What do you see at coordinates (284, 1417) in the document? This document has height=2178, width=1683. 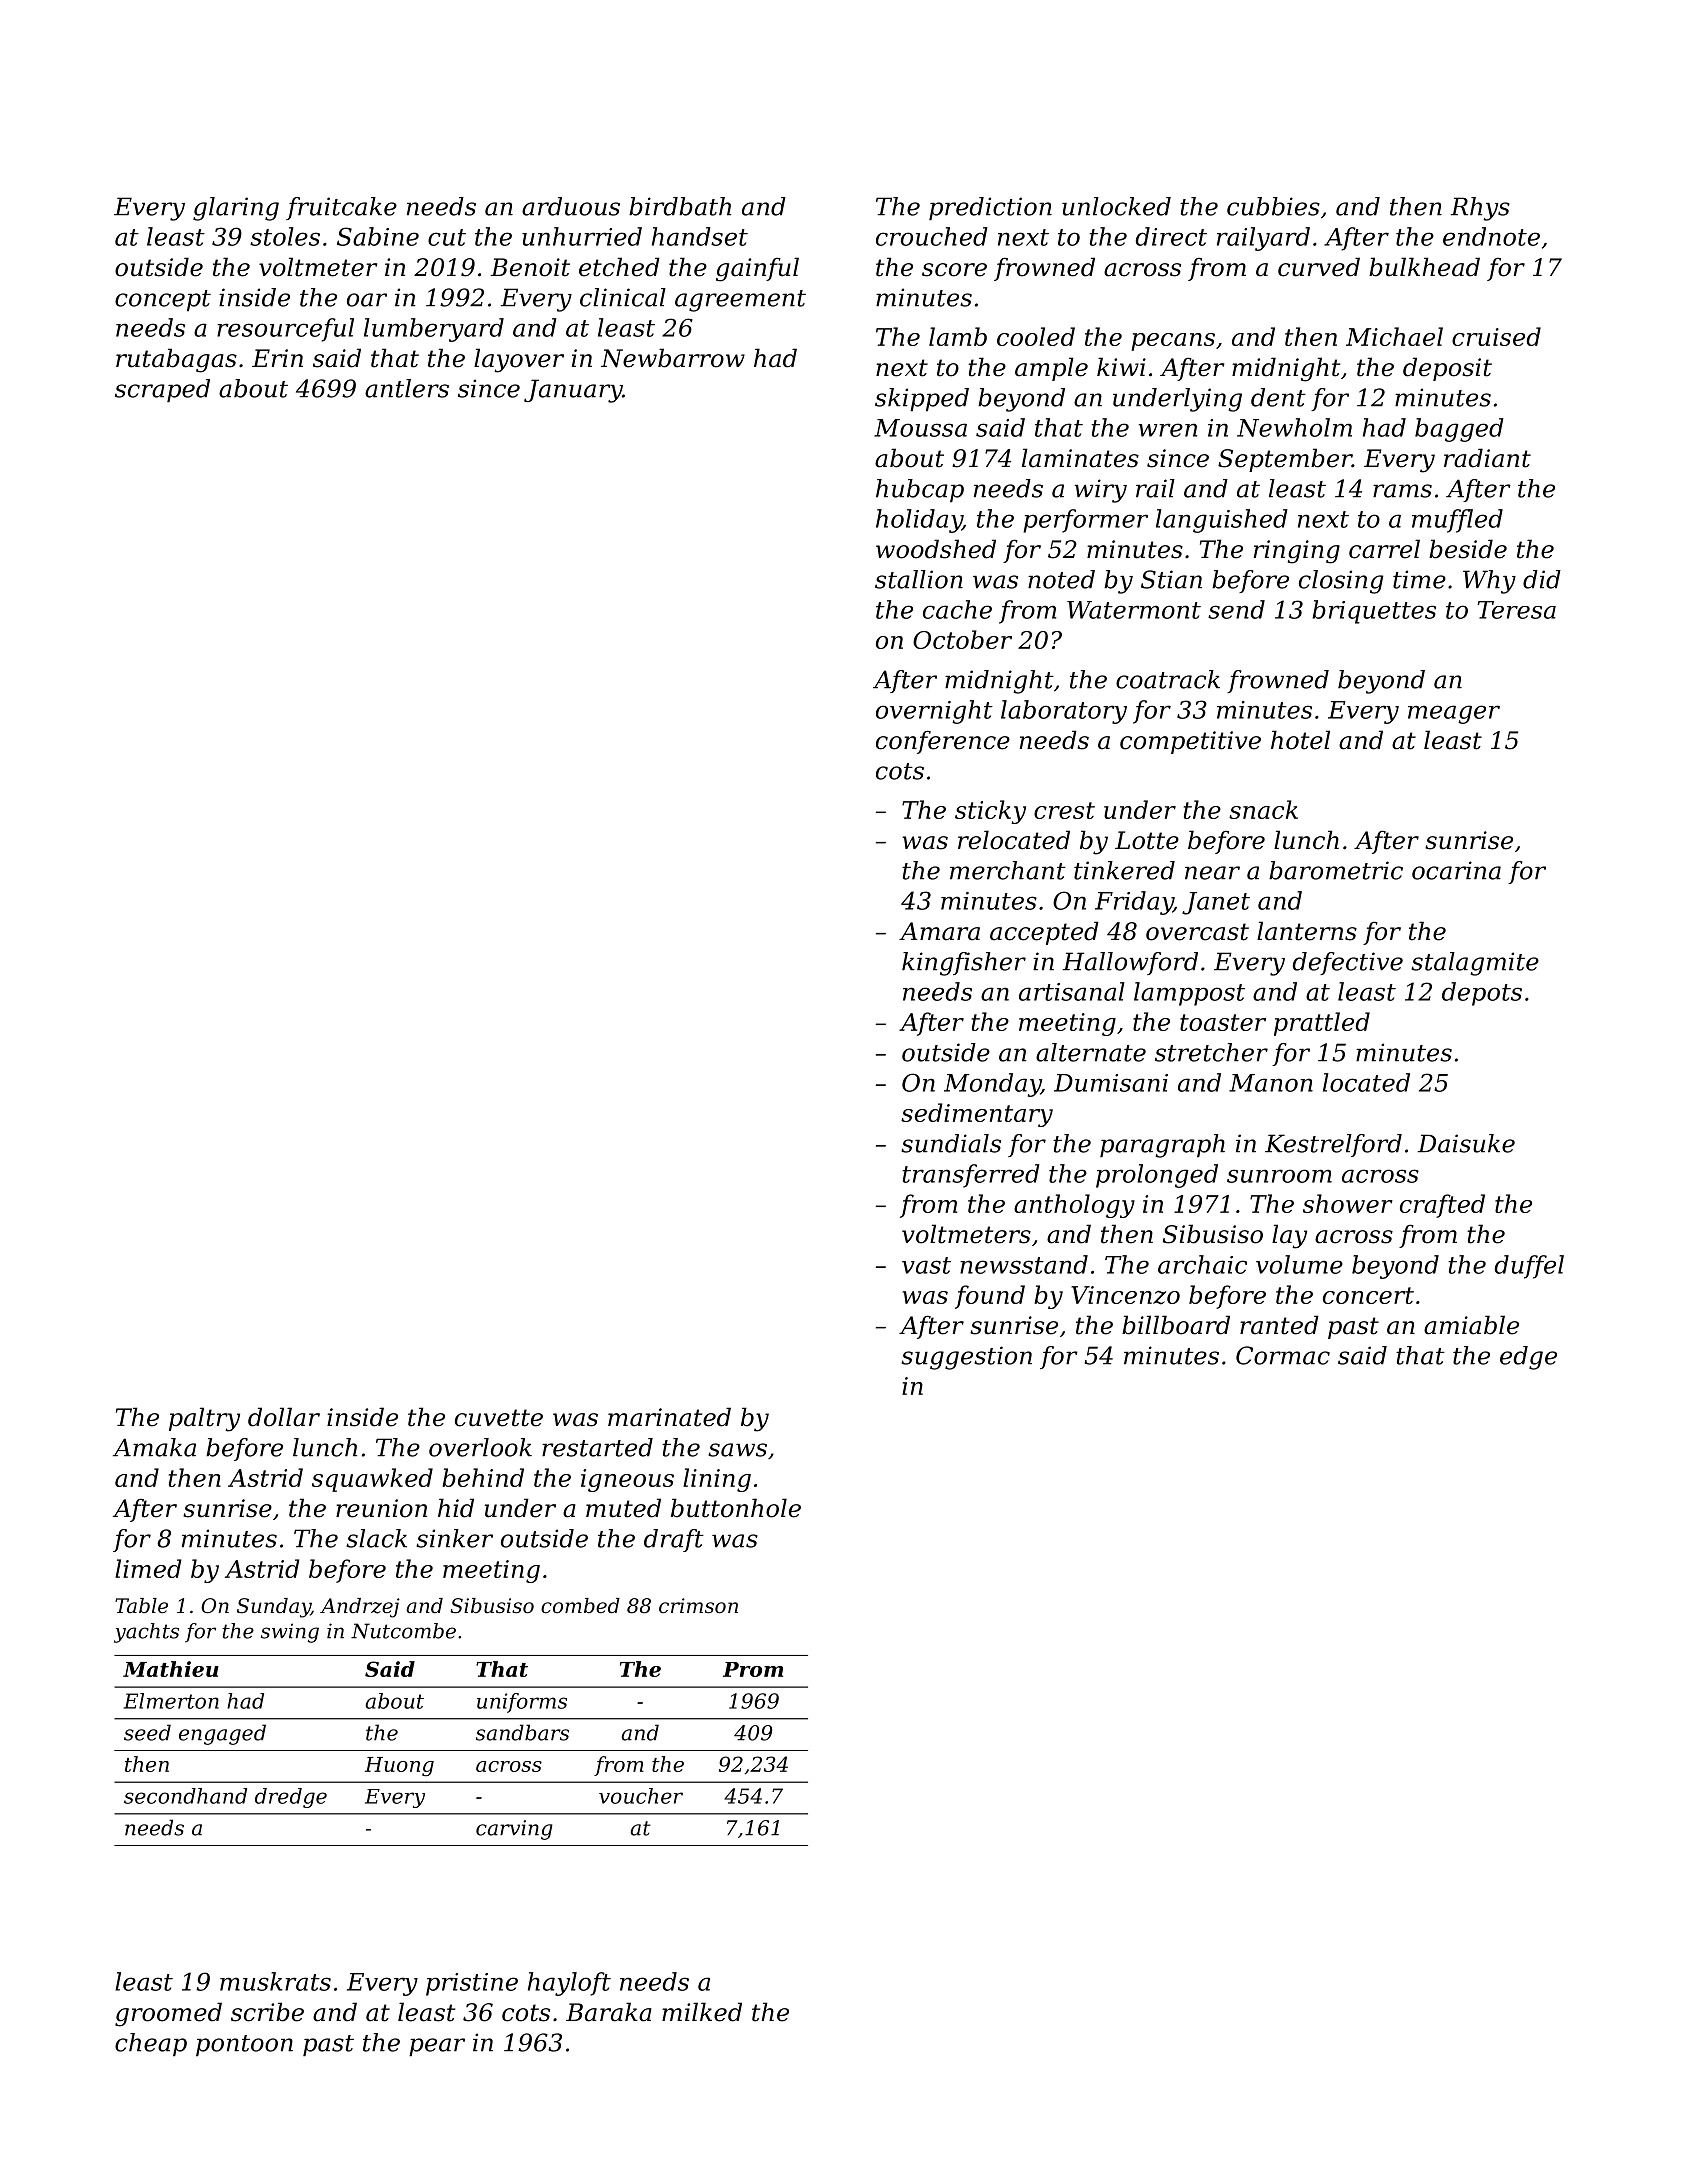 I see `dollar` at bounding box center [284, 1417].
